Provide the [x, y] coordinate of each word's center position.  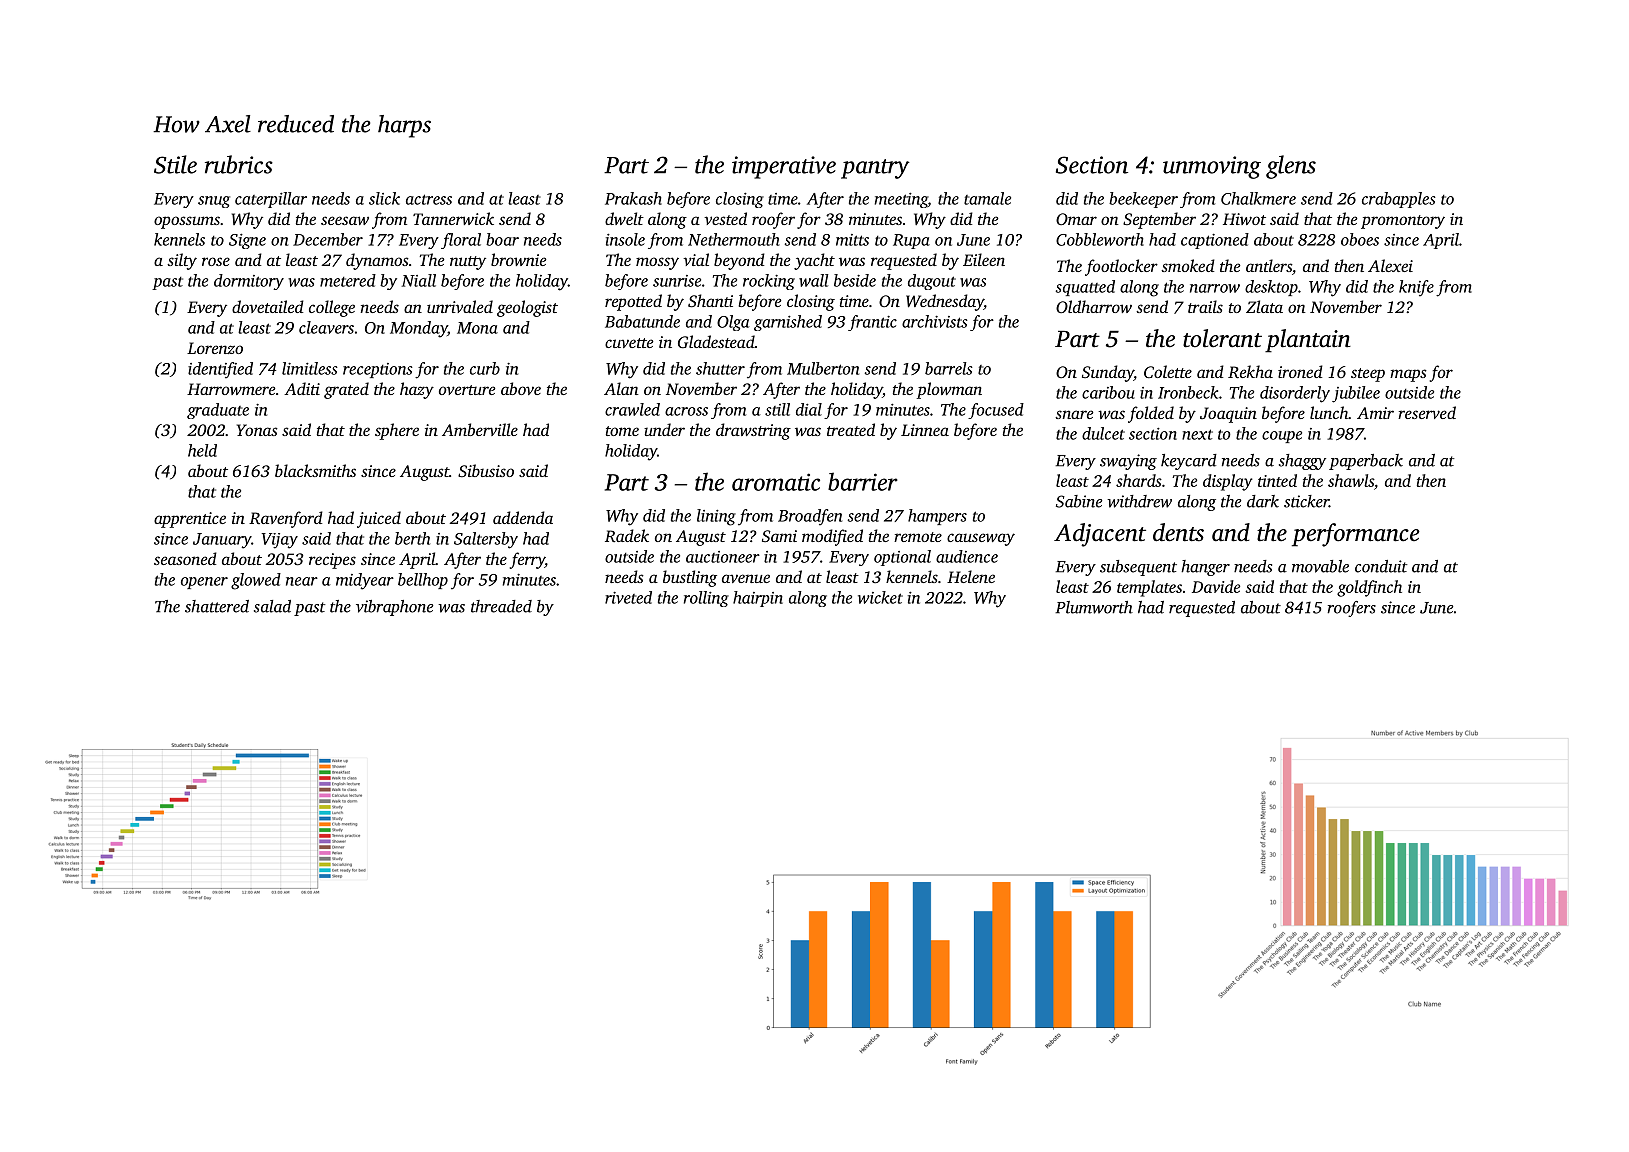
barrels [949, 368]
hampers [937, 517]
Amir [1375, 413]
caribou [1108, 392]
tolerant [1222, 338]
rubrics [239, 164]
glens [1291, 167]
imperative [784, 167]
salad [272, 606]
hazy [417, 390]
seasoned [185, 558]
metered [348, 280]
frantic [872, 323]
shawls [1351, 480]
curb [485, 368]
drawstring [753, 431]
